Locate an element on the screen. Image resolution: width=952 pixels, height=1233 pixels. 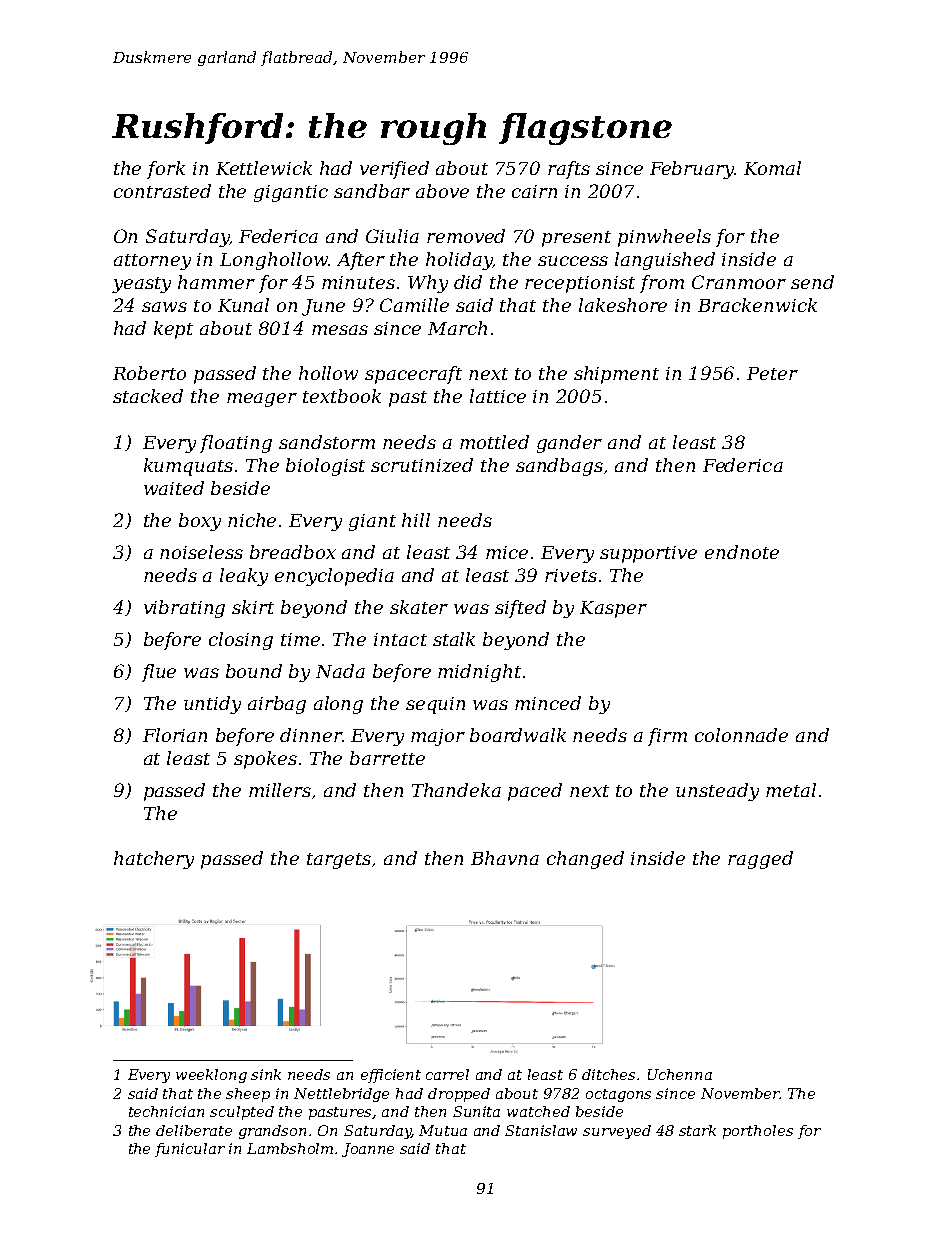
technician is located at coordinates (166, 1111).
